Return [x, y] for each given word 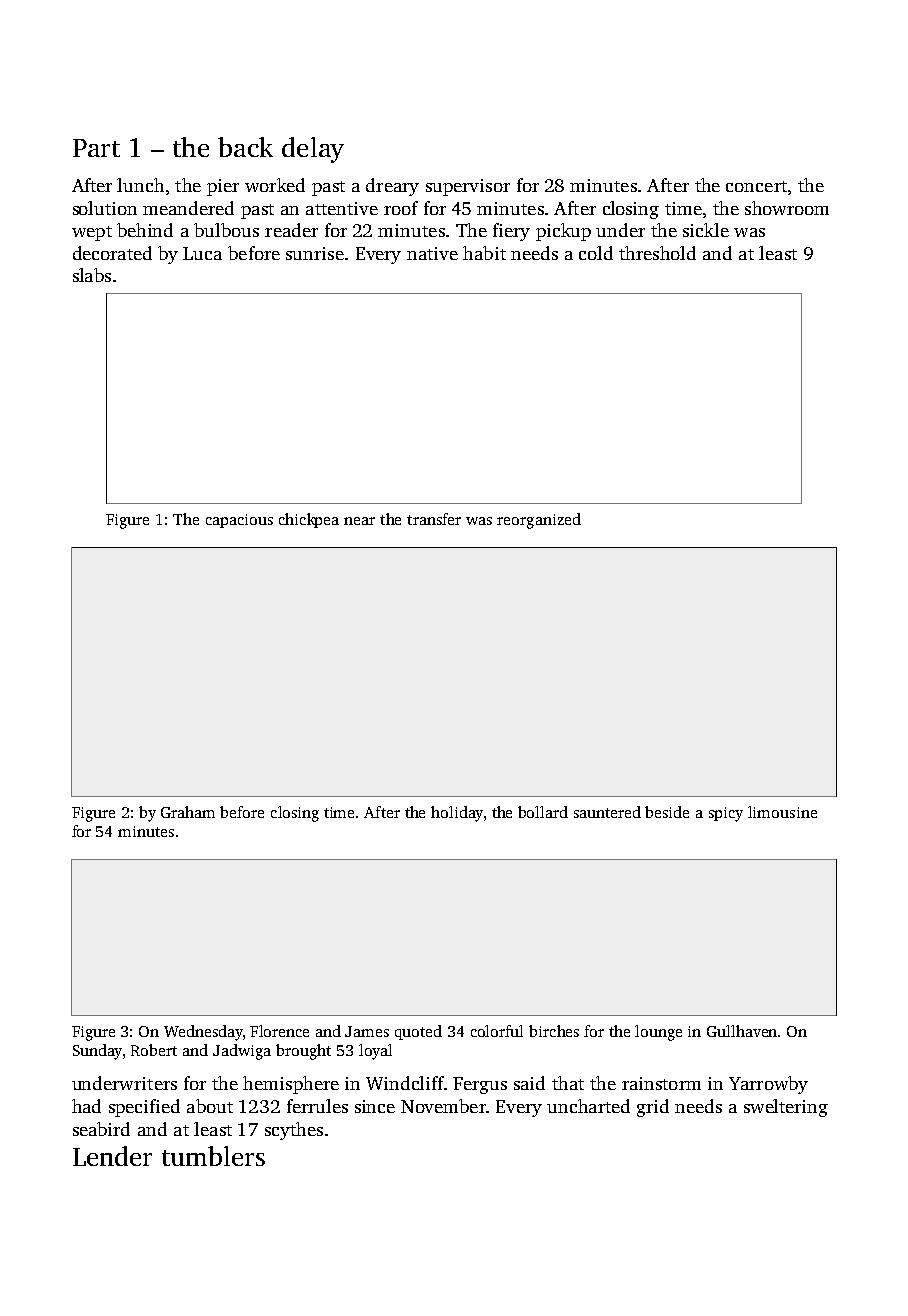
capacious [239, 521]
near [359, 521]
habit [484, 253]
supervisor [468, 187]
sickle [706, 230]
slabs [92, 275]
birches [554, 1031]
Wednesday [203, 1033]
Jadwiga [242, 1052]
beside [667, 812]
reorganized [539, 521]
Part [96, 148]
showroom [787, 208]
